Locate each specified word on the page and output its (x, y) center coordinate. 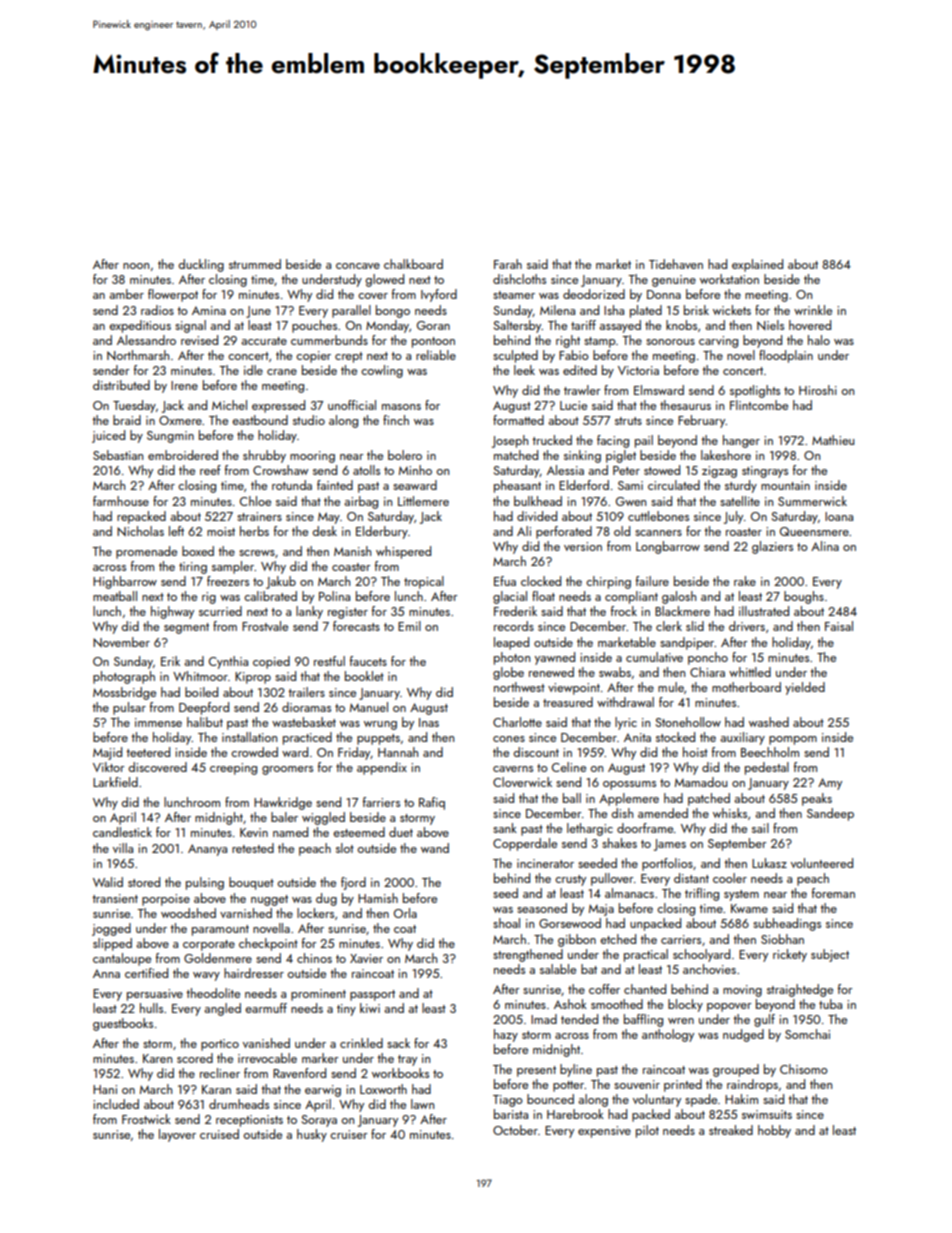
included (116, 1104)
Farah (508, 264)
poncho (708, 658)
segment (186, 628)
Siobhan (782, 939)
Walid (108, 882)
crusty (570, 880)
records (514, 626)
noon (136, 266)
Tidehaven (676, 264)
